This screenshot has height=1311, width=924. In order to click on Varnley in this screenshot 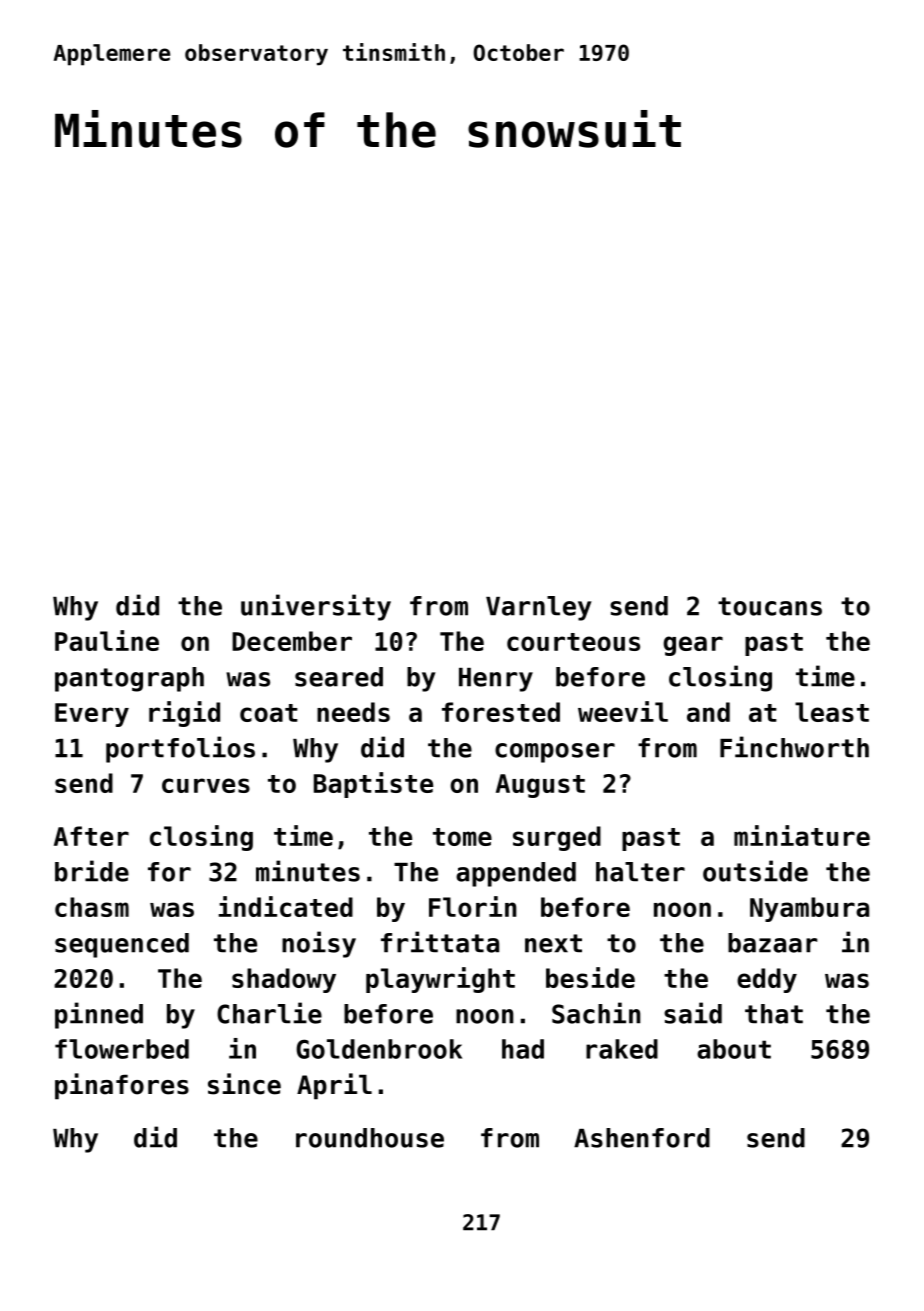, I will do `click(539, 608)`.
